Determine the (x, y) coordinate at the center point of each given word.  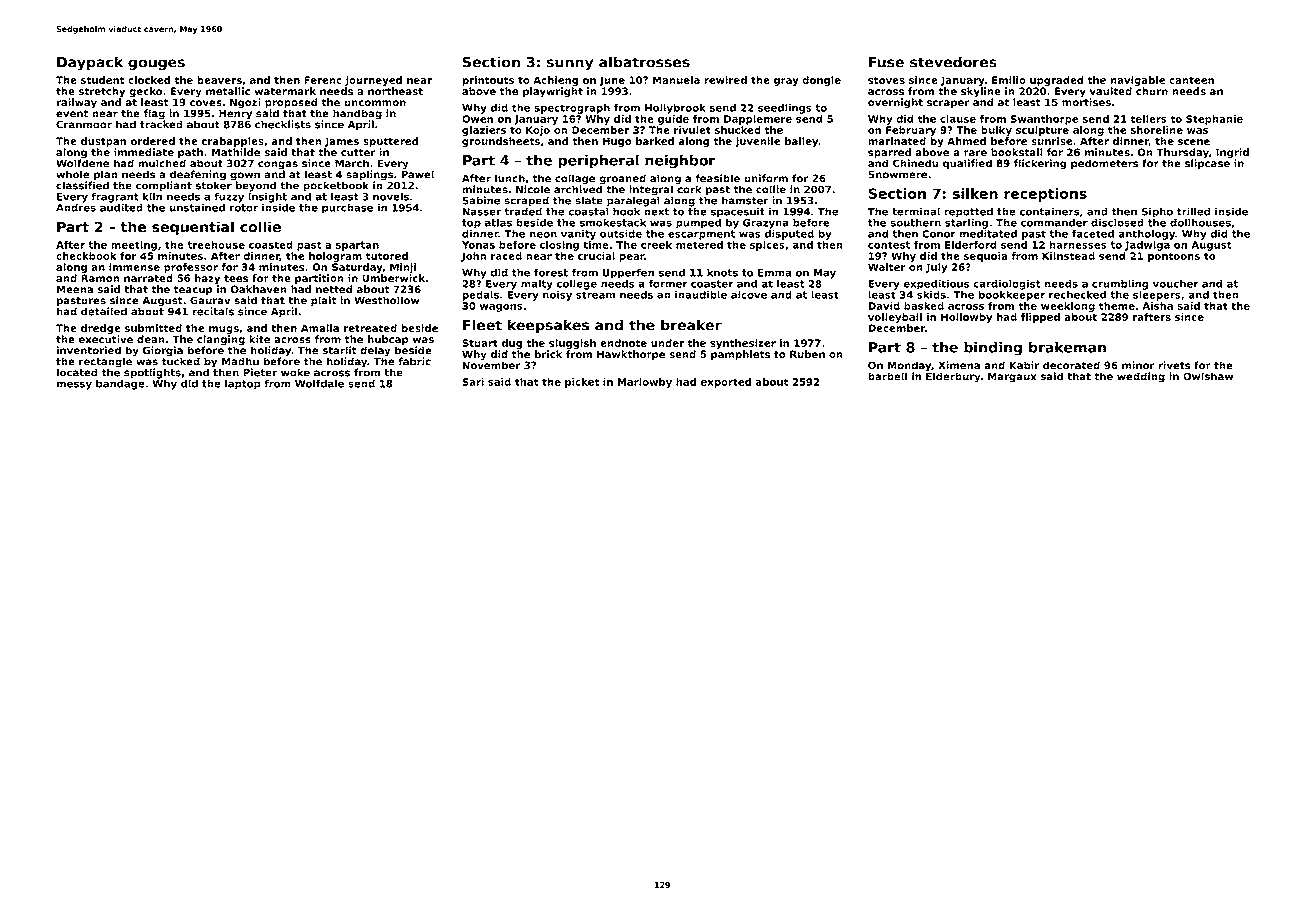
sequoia (985, 257)
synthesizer (743, 344)
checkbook (86, 256)
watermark (285, 91)
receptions (1045, 195)
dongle (821, 81)
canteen (1191, 80)
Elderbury (953, 377)
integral (651, 190)
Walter (887, 267)
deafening (198, 175)
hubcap (388, 340)
